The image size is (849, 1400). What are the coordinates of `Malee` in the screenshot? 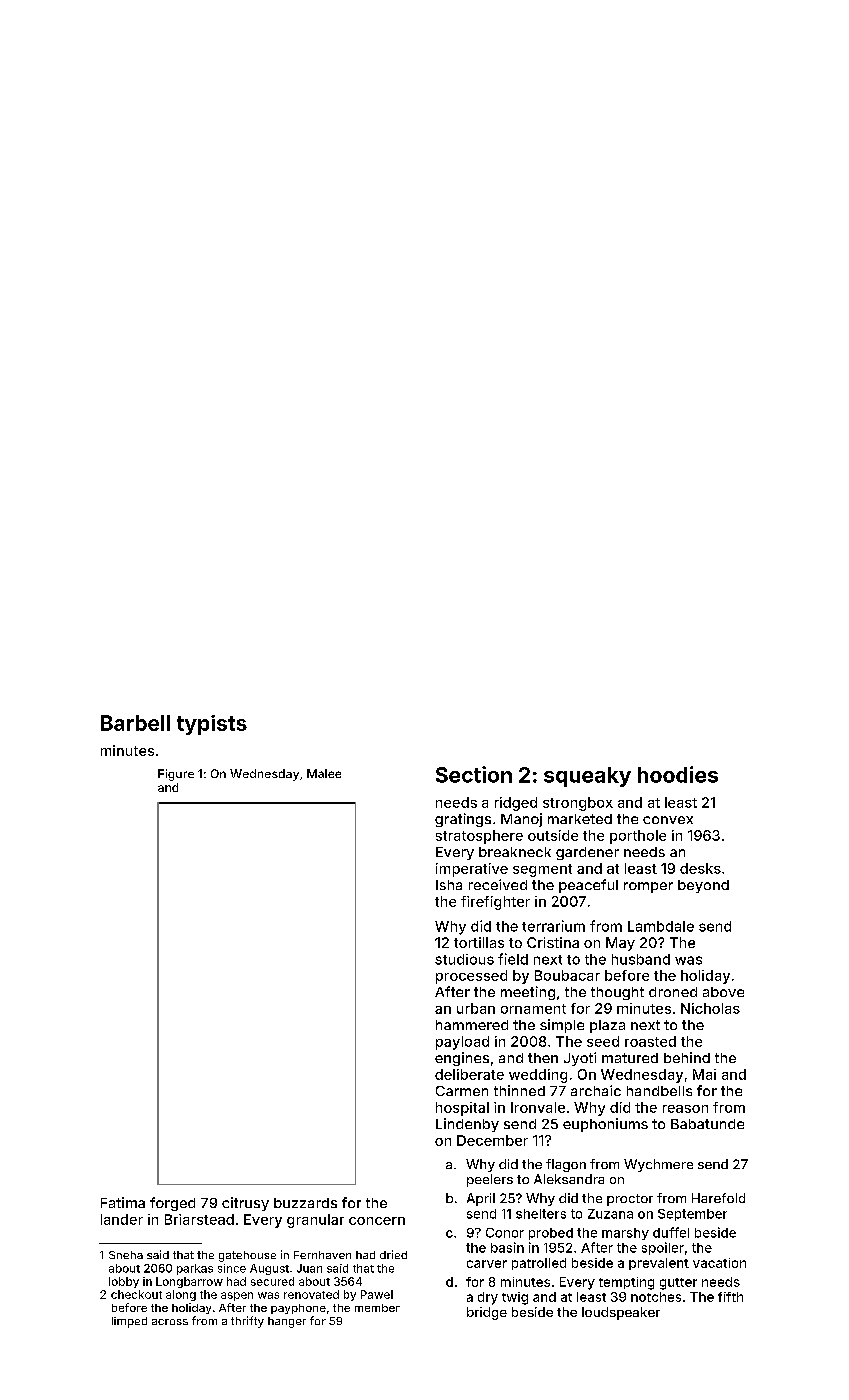 It's located at (324, 773).
